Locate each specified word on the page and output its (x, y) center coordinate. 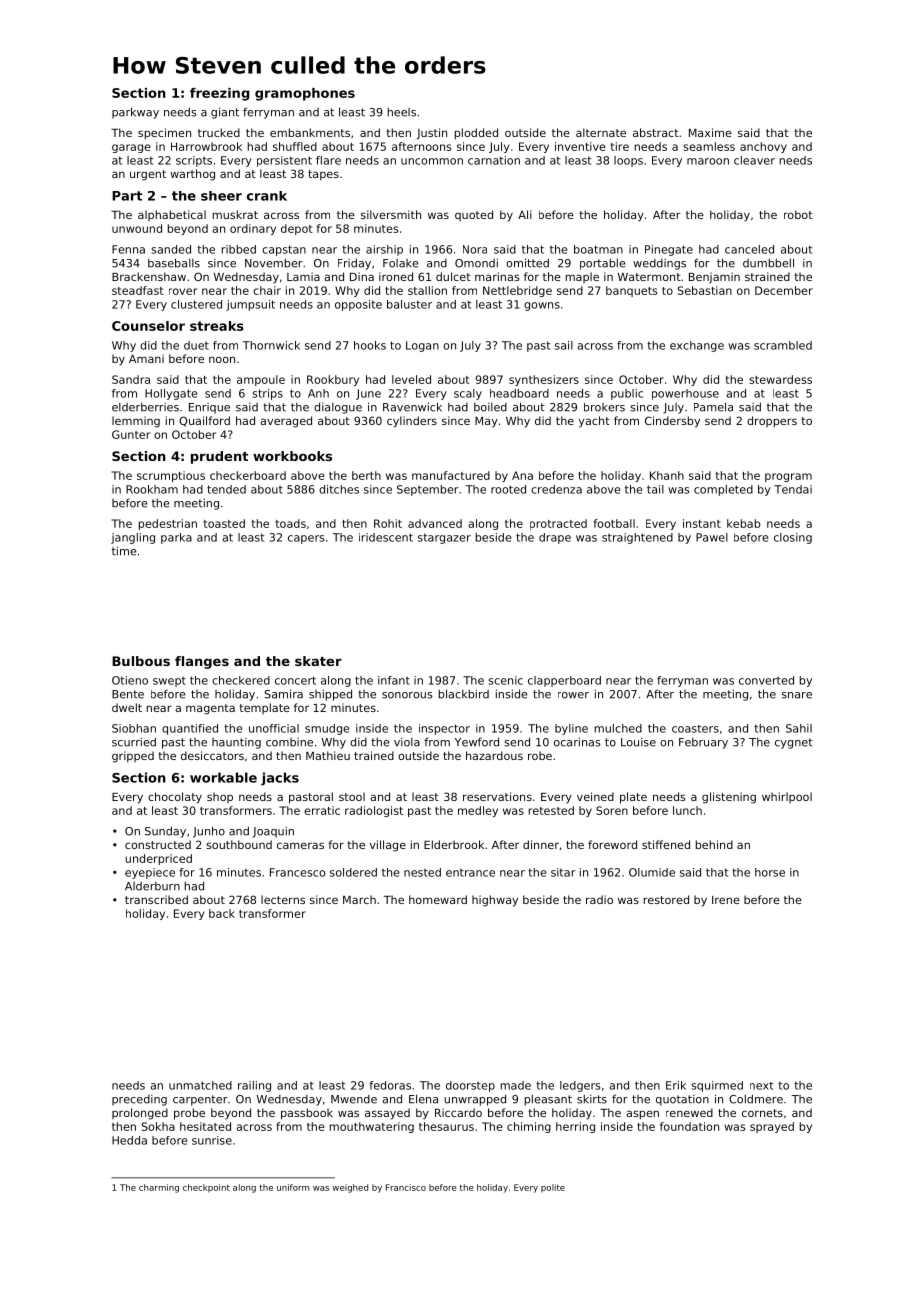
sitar (563, 872)
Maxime (710, 132)
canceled (749, 249)
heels (402, 112)
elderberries (145, 407)
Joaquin (273, 832)
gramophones (305, 94)
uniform (293, 1187)
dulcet (453, 276)
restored (666, 899)
